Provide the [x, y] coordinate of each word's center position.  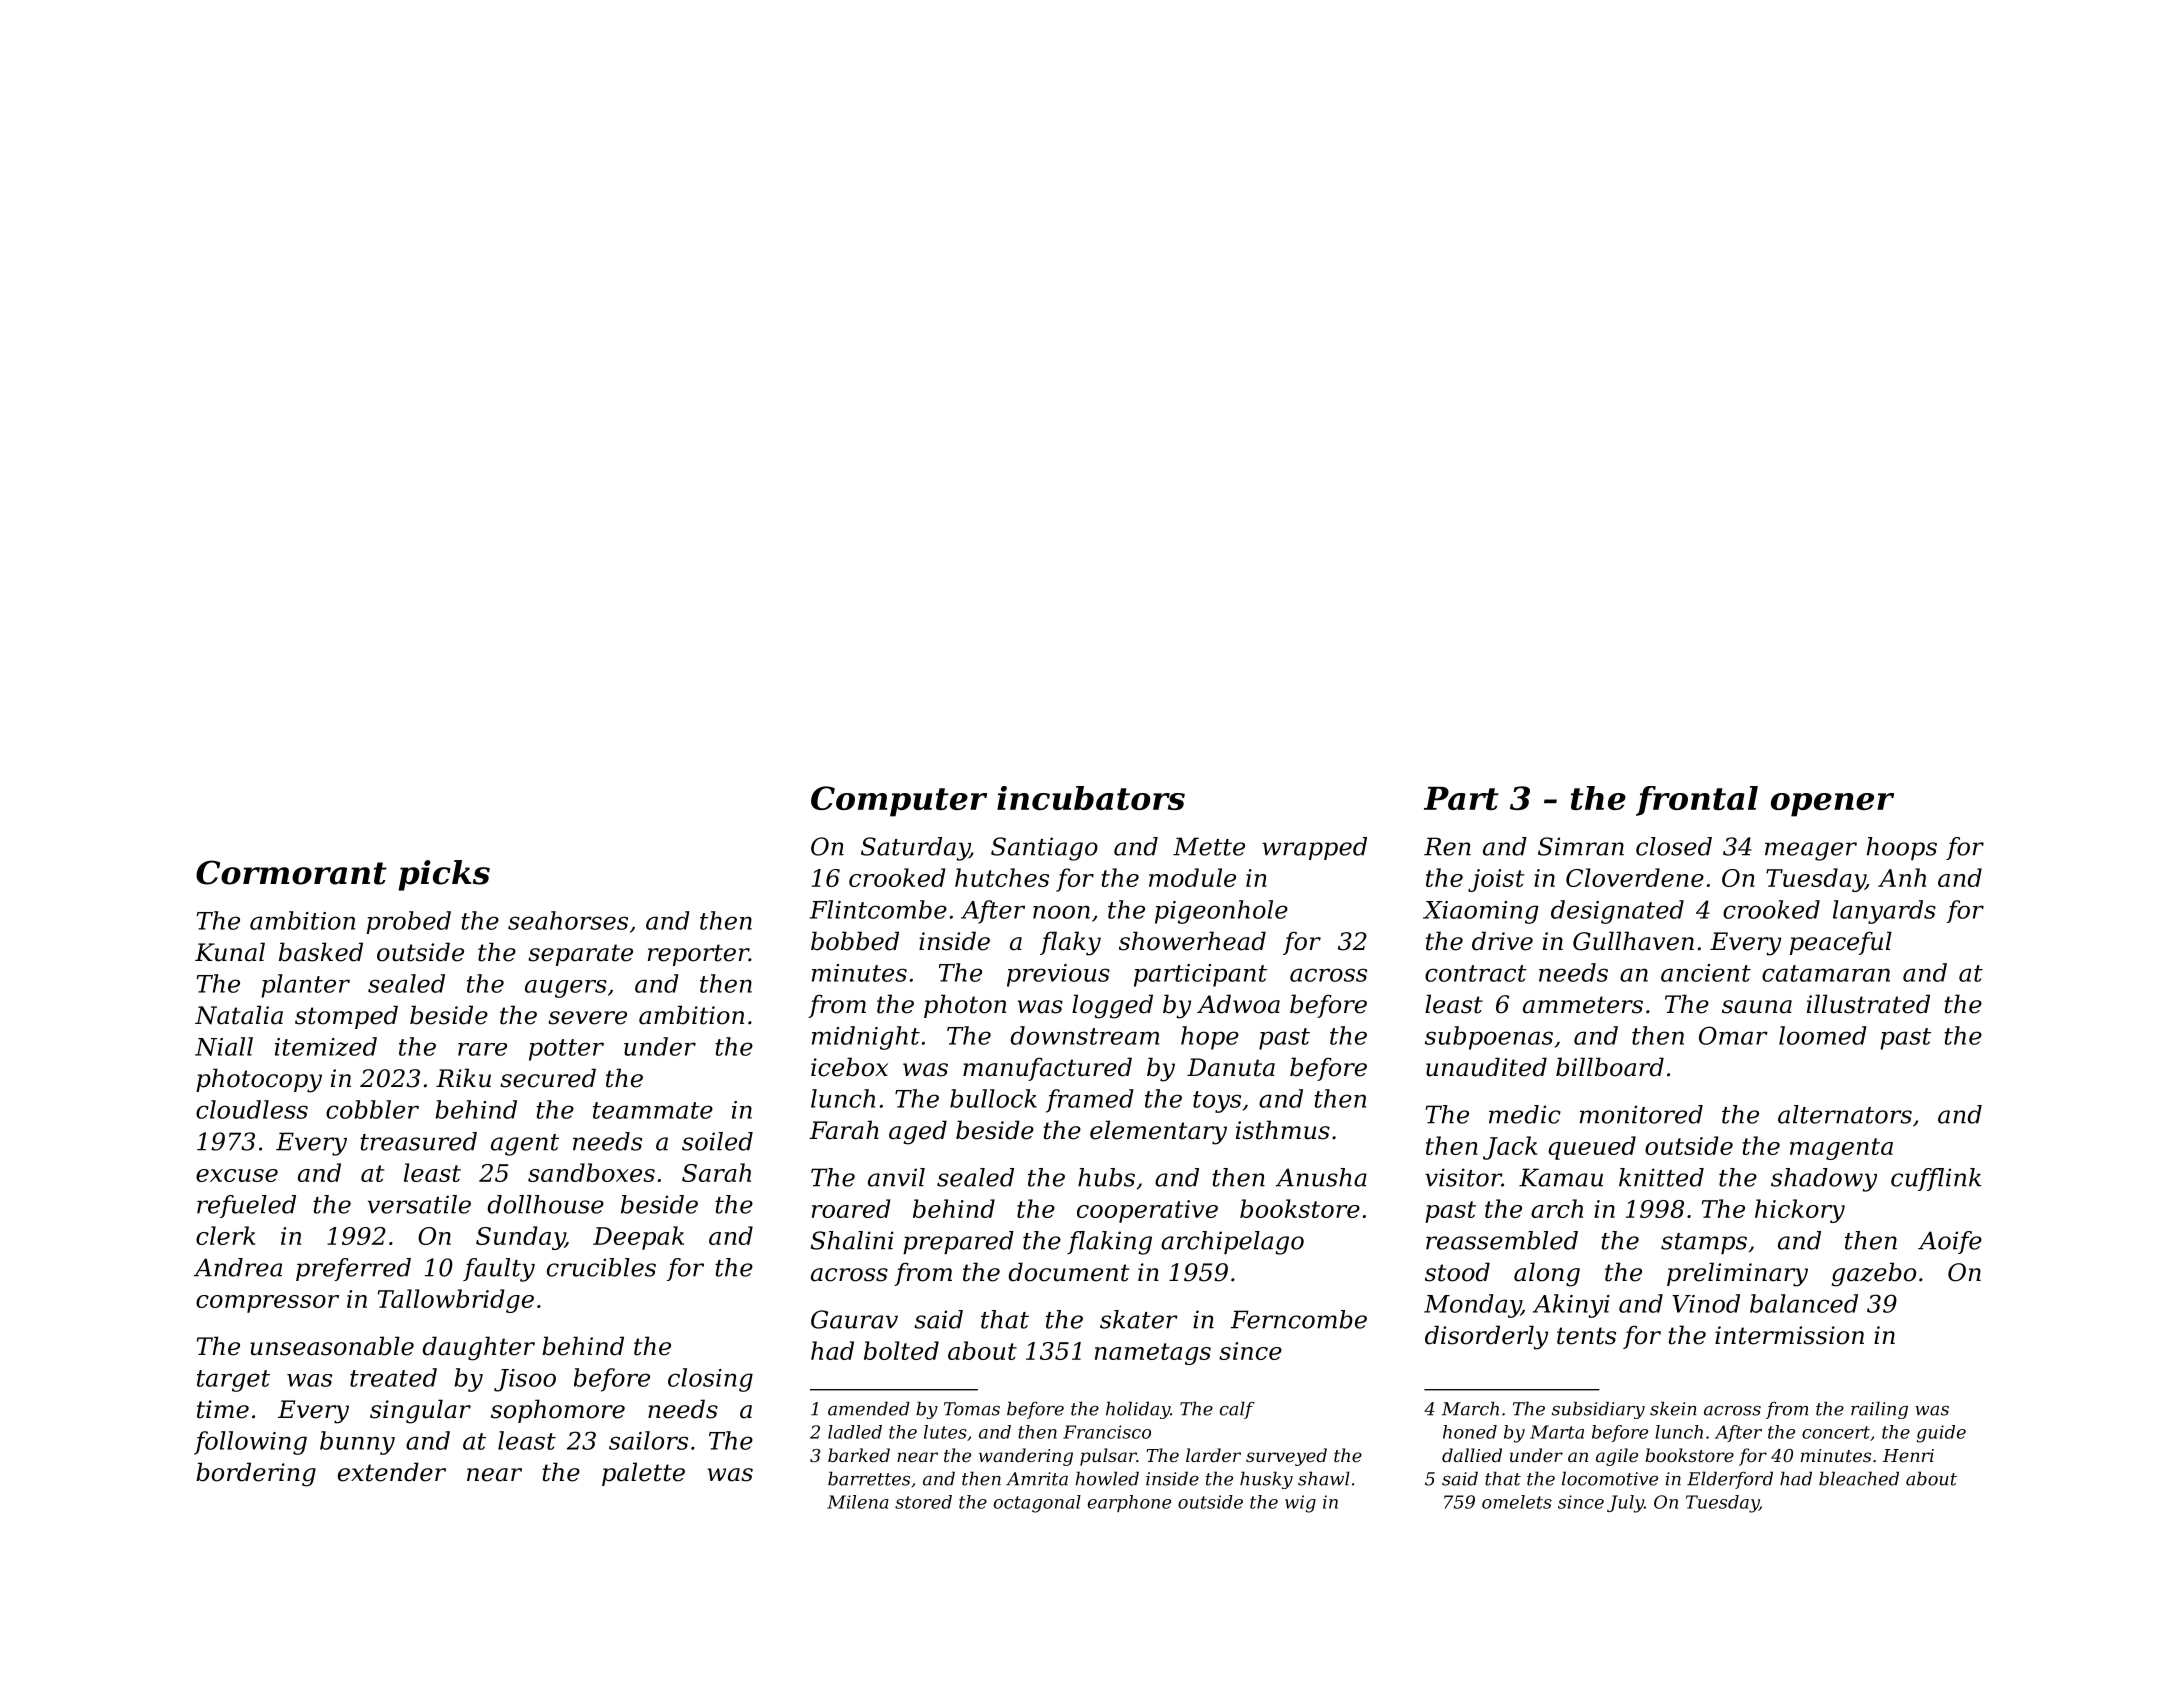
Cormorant [291, 872]
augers [566, 989]
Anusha [1321, 1177]
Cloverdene [1635, 877]
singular [420, 1411]
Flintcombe [878, 909]
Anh [1902, 877]
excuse [237, 1175]
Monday [1472, 1306]
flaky [1070, 943]
